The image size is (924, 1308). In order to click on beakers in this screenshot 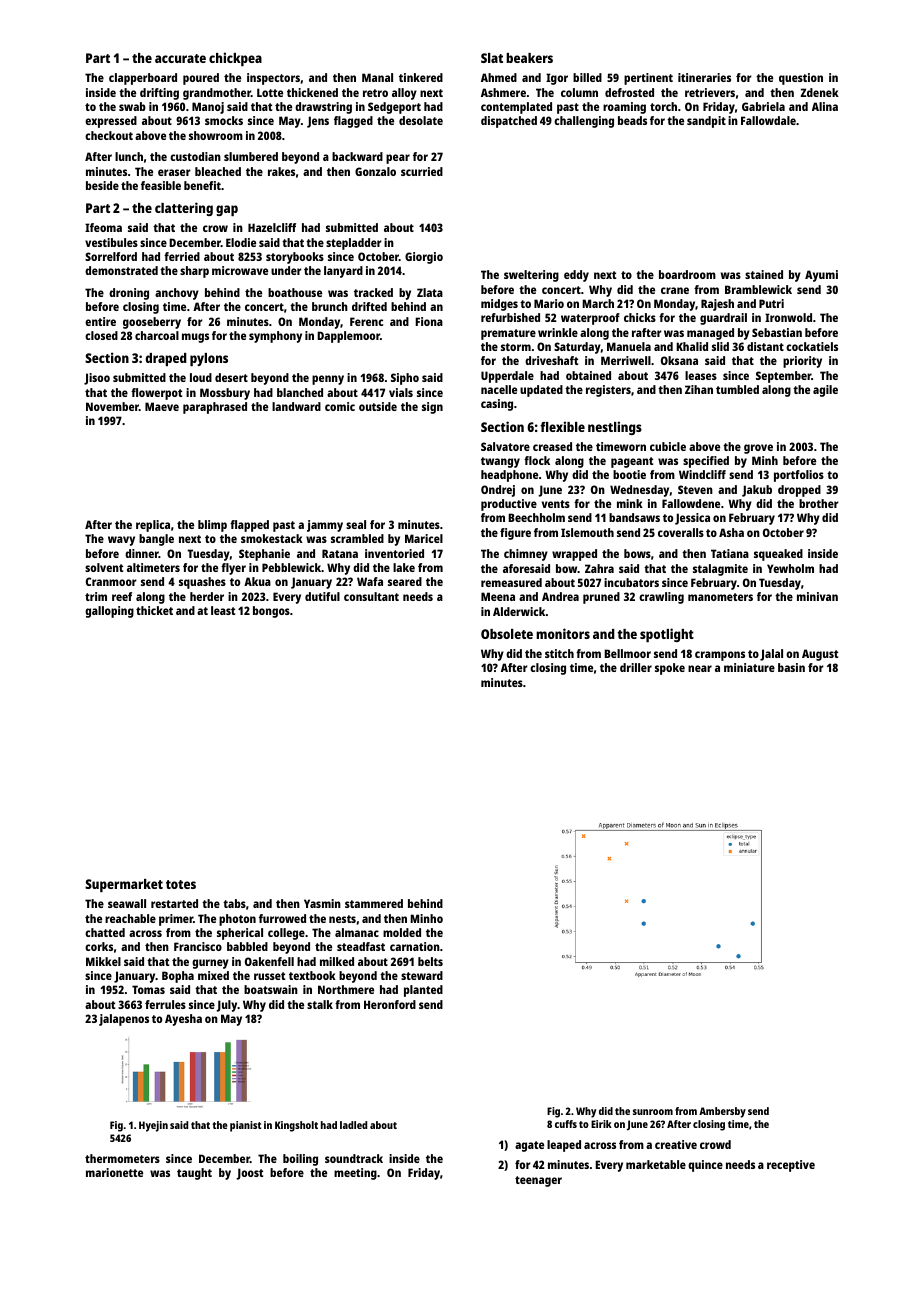, I will do `click(529, 58)`.
